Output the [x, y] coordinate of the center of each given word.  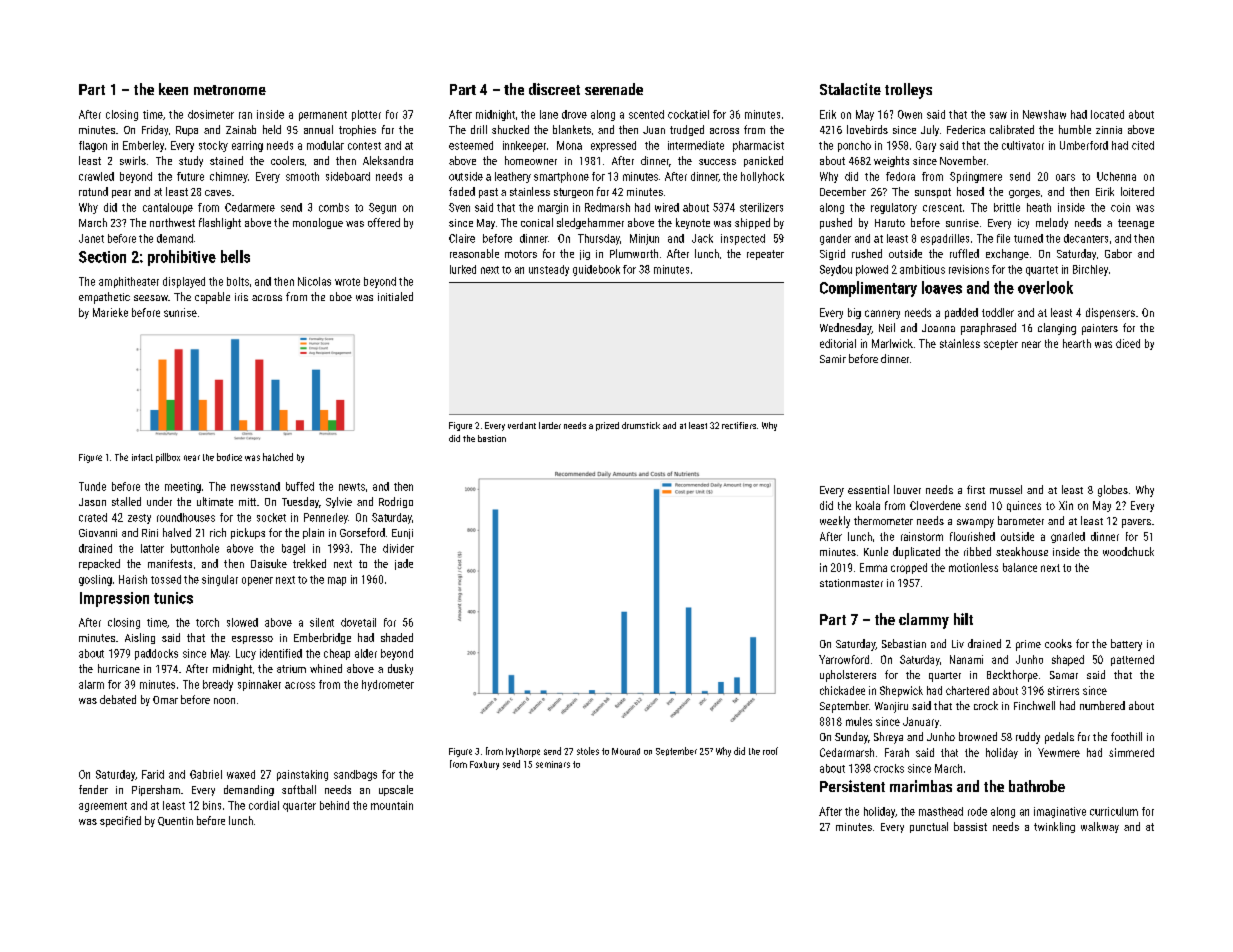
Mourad [626, 751]
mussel [1006, 489]
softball [299, 789]
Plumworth [634, 253]
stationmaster [851, 583]
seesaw [151, 298]
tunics [173, 598]
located [1107, 114]
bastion [492, 438]
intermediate [696, 145]
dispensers [1110, 313]
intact [142, 457]
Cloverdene [935, 505]
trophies [357, 130]
